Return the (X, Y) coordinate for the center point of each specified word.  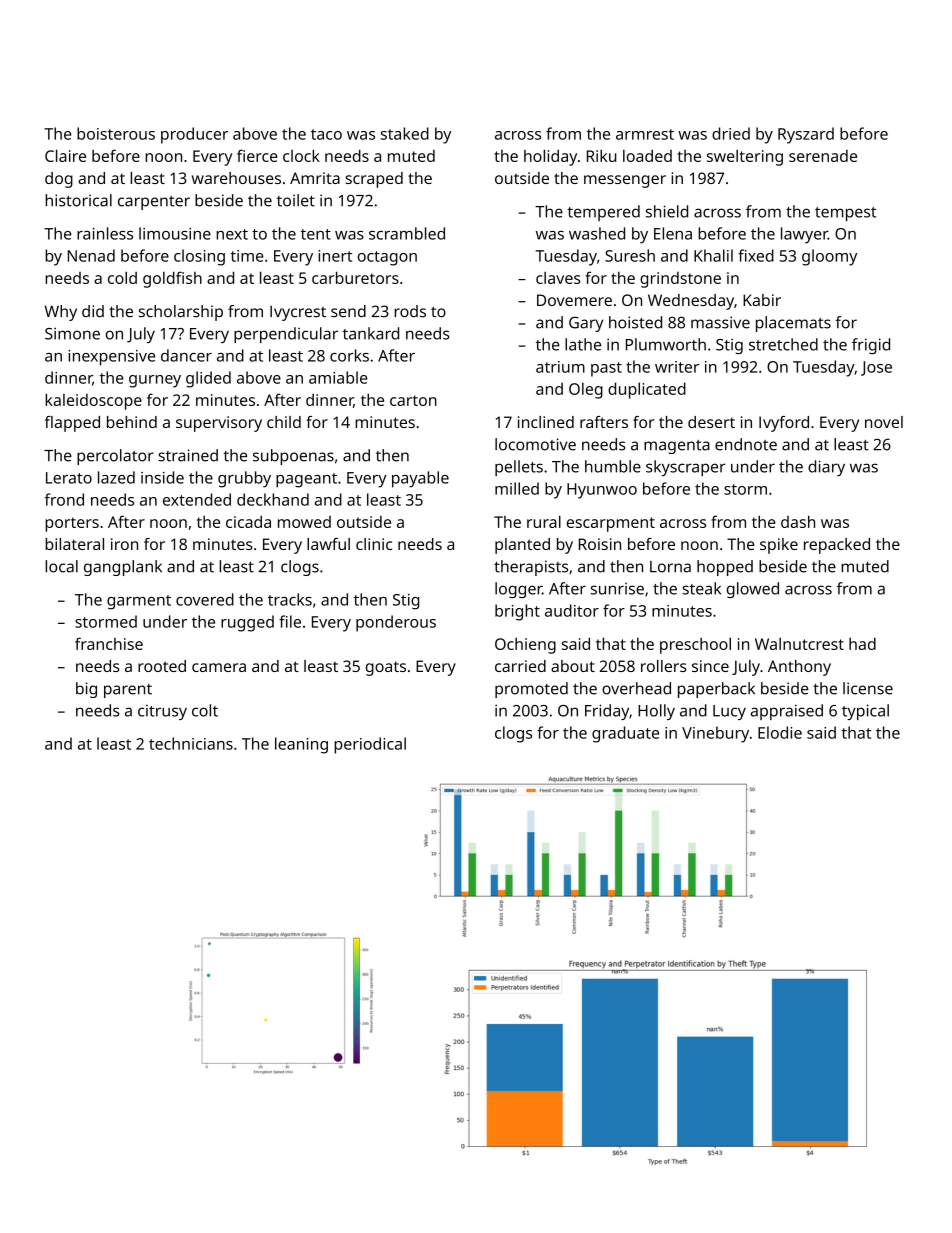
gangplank (123, 568)
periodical (370, 745)
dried (731, 133)
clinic (374, 544)
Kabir (762, 300)
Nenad (91, 255)
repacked (837, 546)
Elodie (780, 732)
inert (335, 256)
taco (326, 134)
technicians (191, 743)
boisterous (116, 133)
